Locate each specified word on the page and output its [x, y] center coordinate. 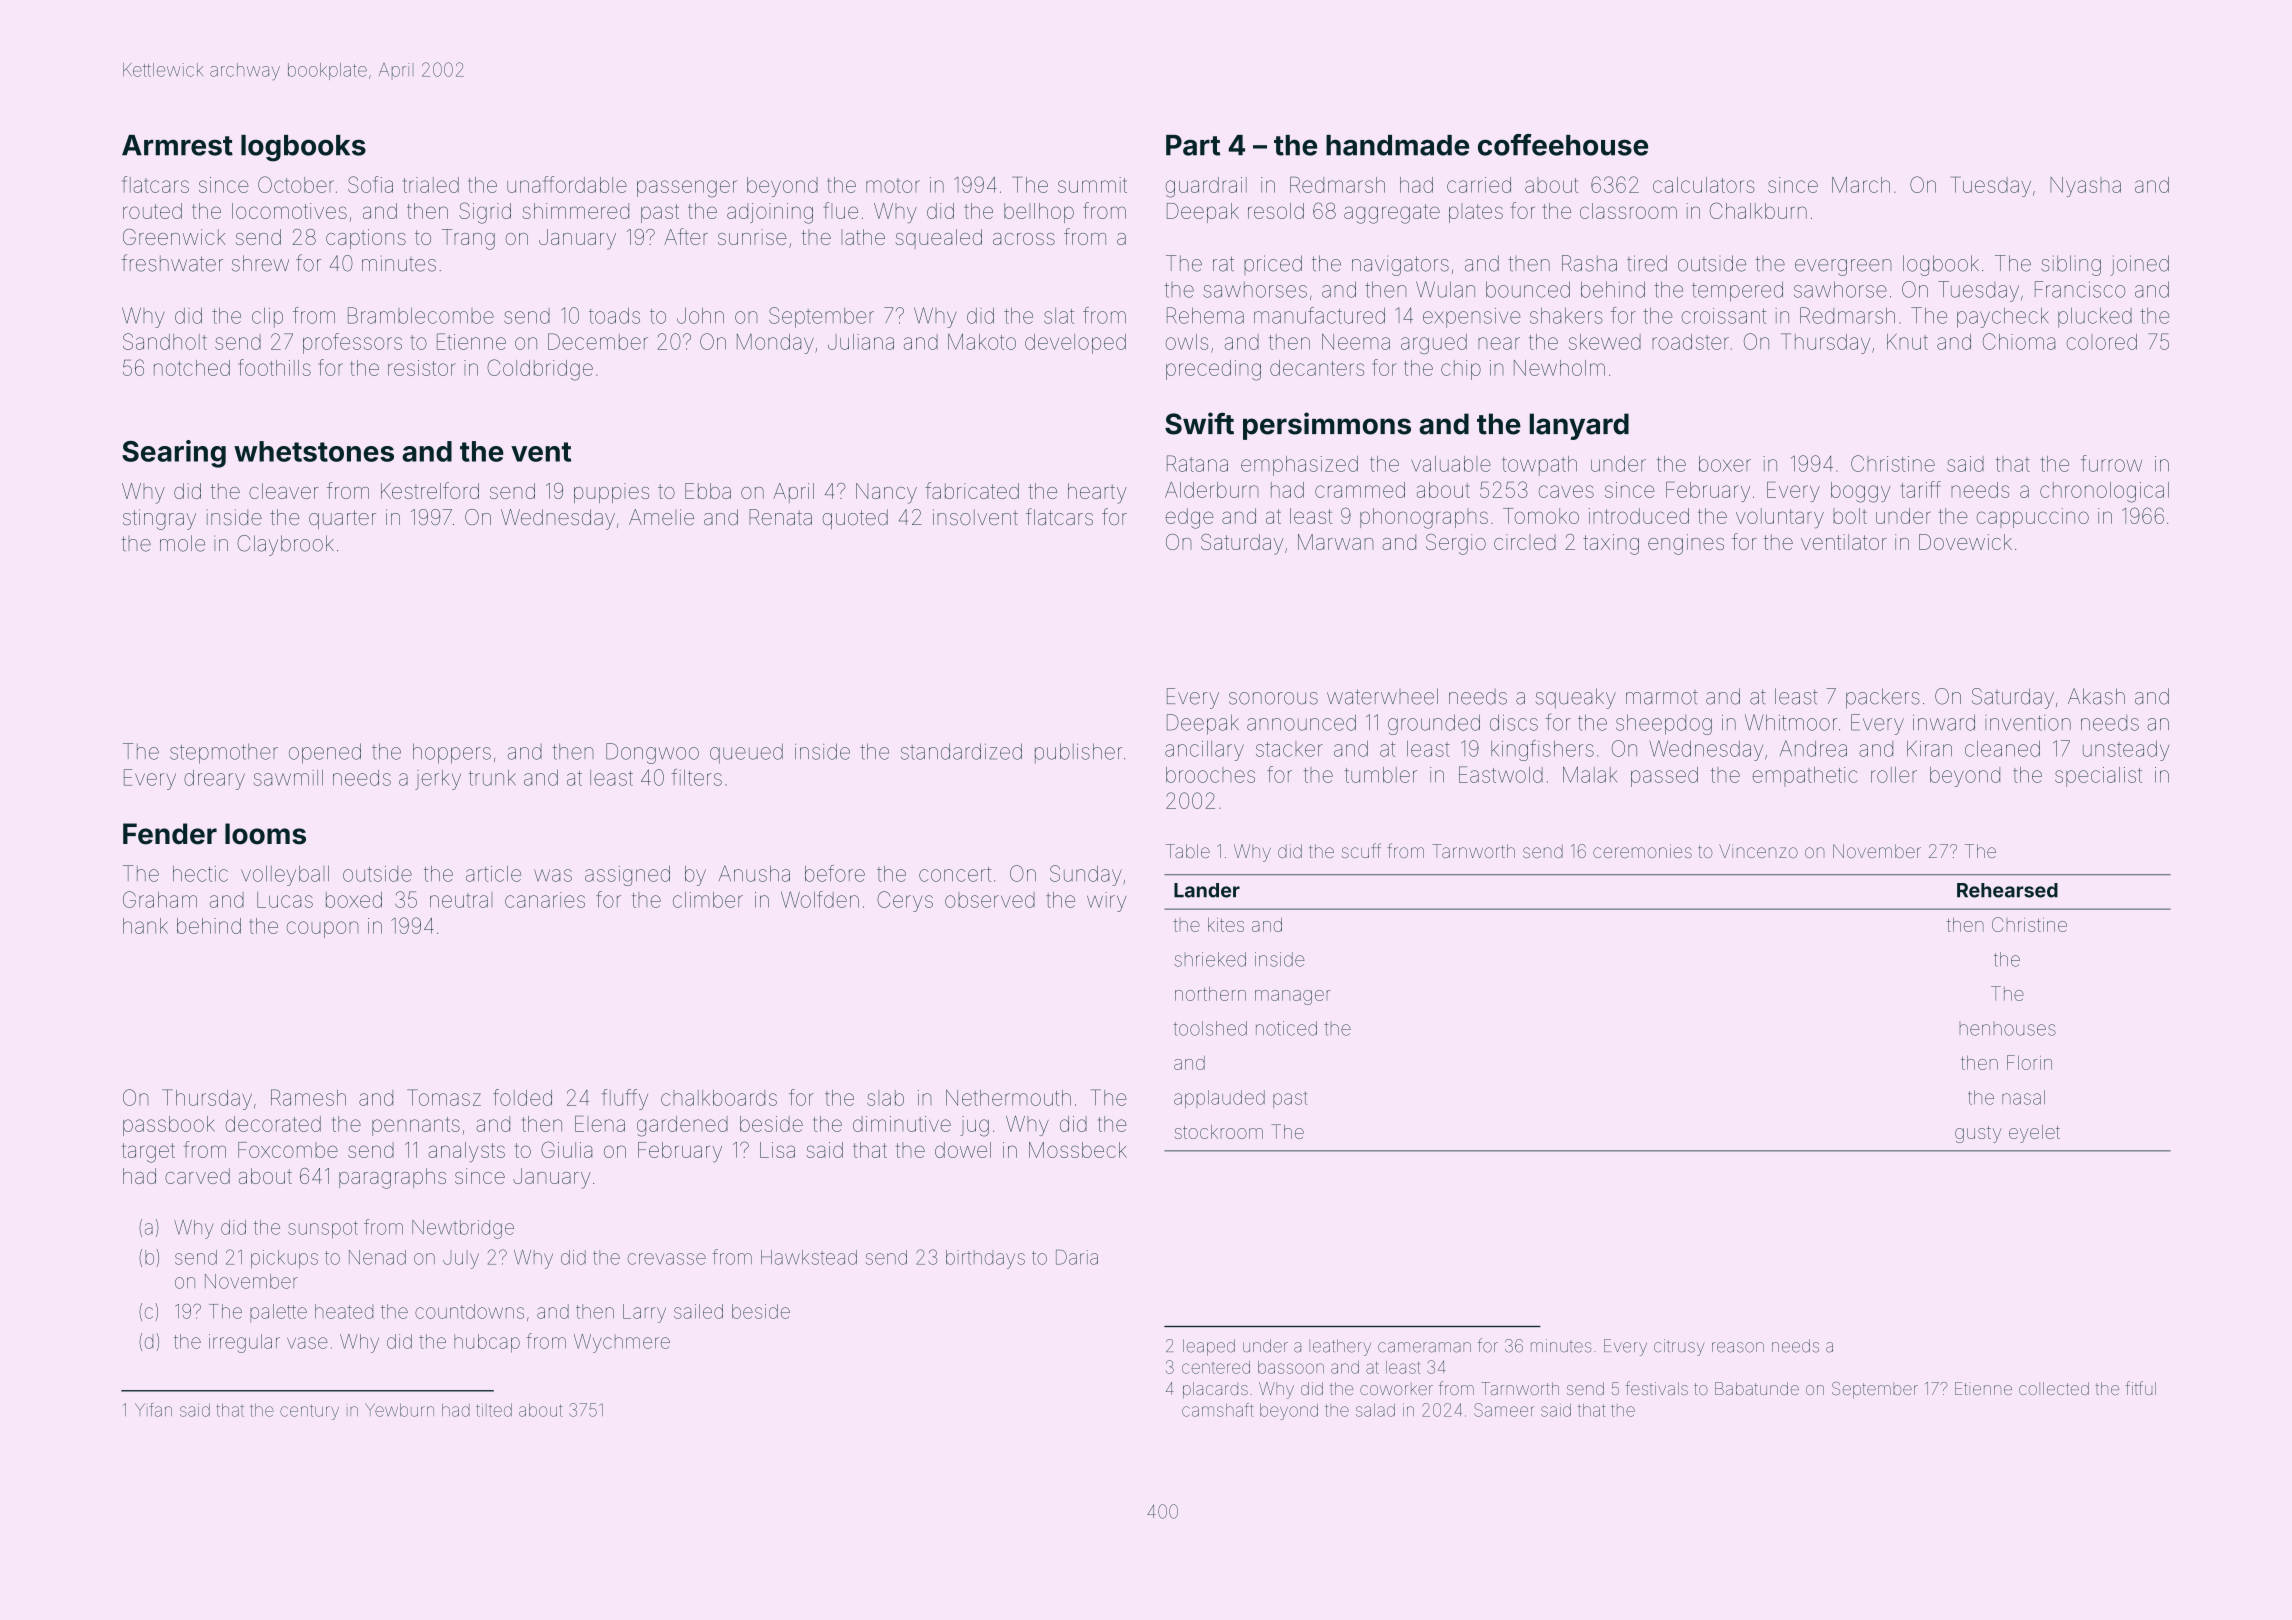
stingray [159, 519]
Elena [600, 1124]
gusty [1978, 1134]
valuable [1451, 464]
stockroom [1219, 1132]
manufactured [1319, 315]
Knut [1907, 342]
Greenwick [174, 237]
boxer [1725, 464]
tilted [494, 1410]
